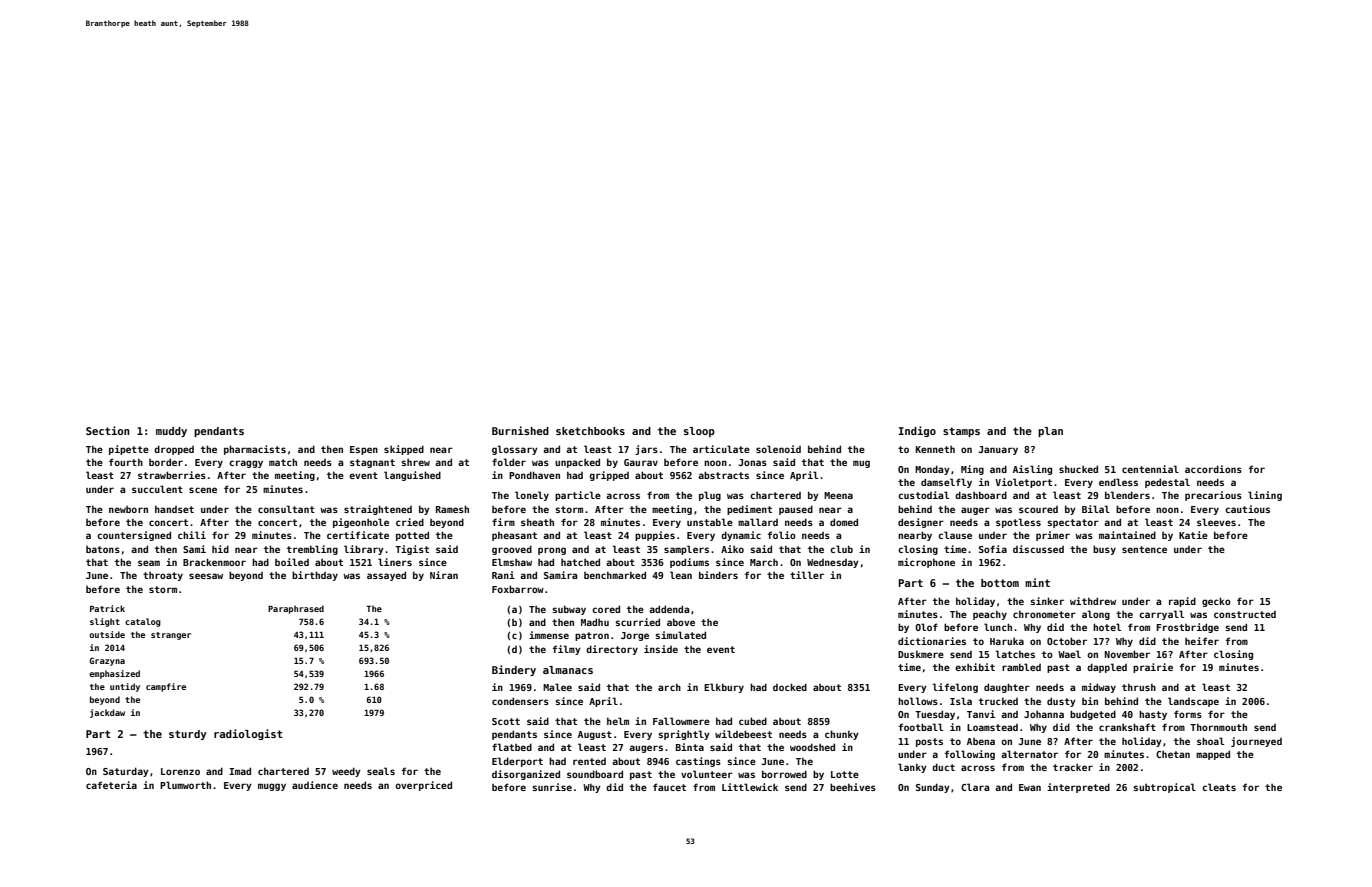  Describe the element at coordinates (918, 701) in the screenshot. I see `hollows` at that location.
